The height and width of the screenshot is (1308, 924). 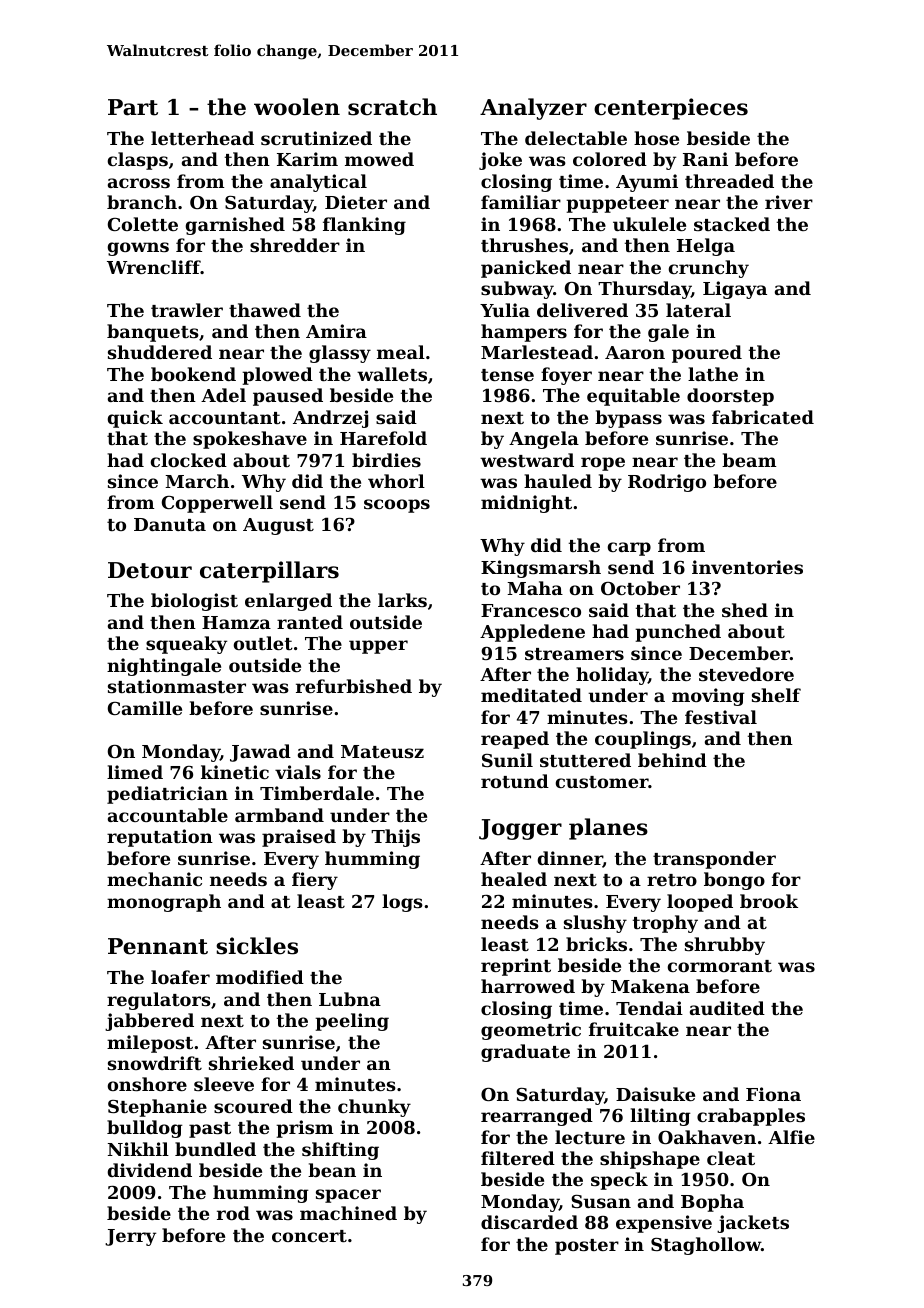 I want to click on machined, so click(x=348, y=1213).
